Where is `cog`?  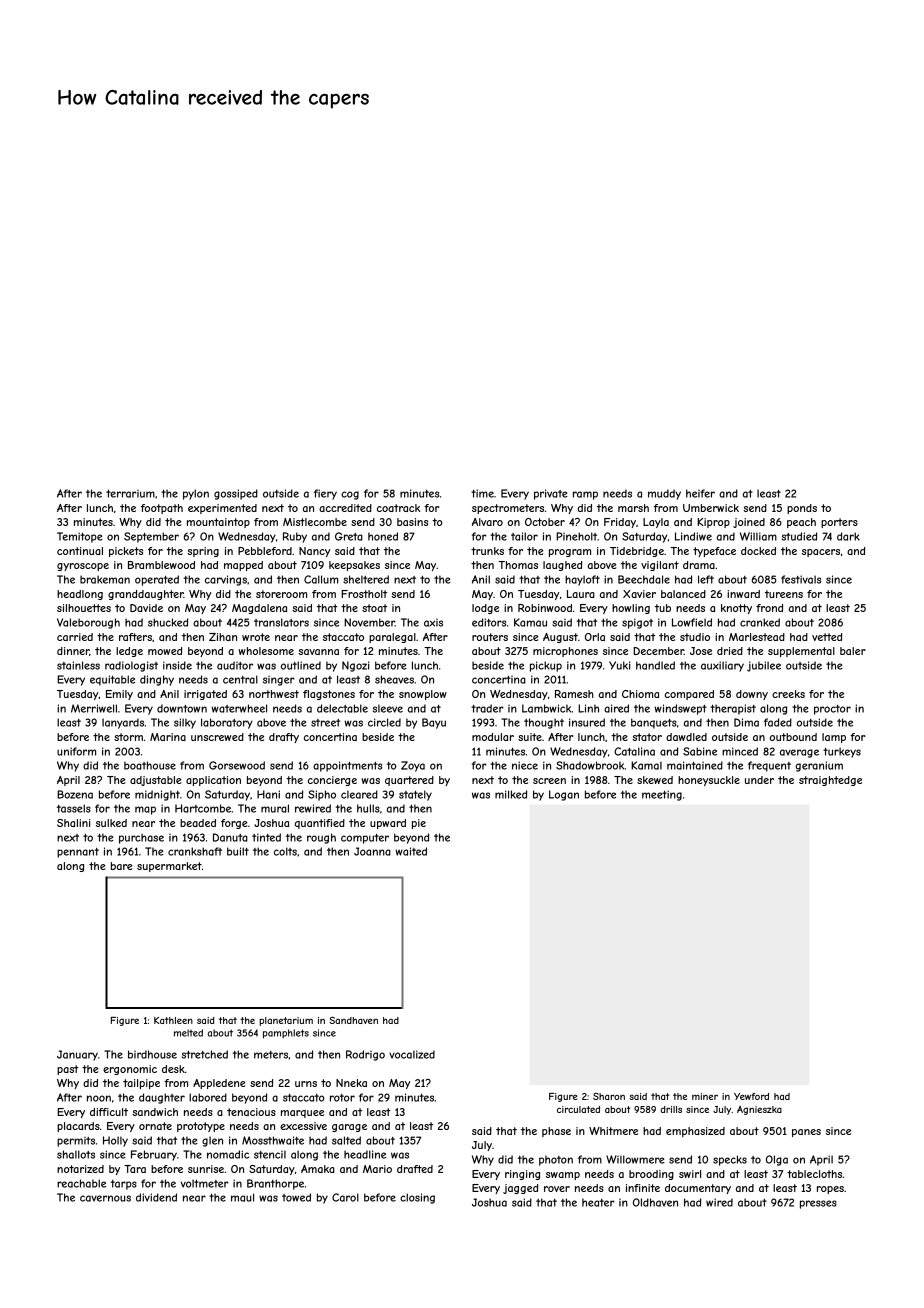
cog is located at coordinates (350, 495).
